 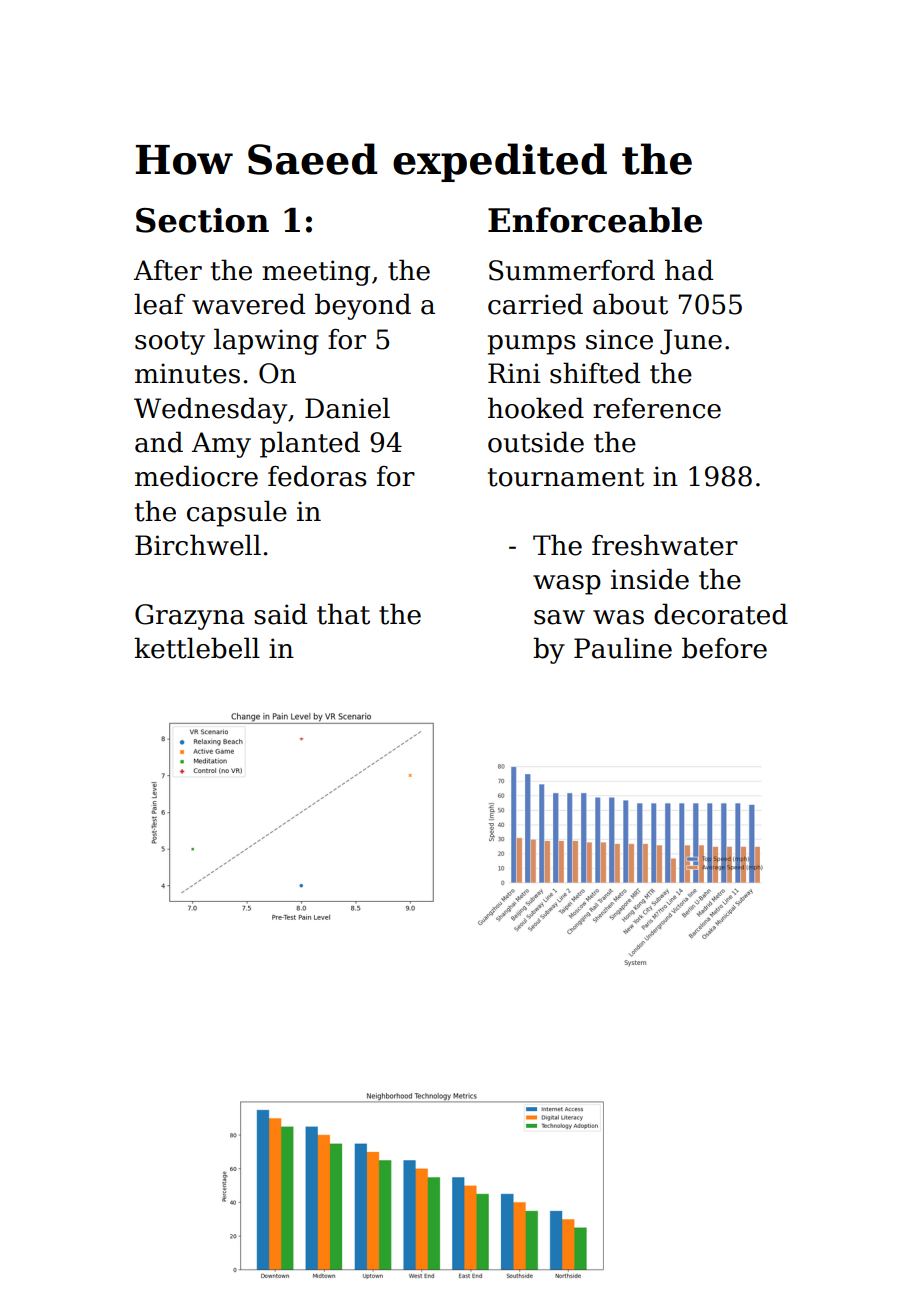 I want to click on inside, so click(x=650, y=579).
